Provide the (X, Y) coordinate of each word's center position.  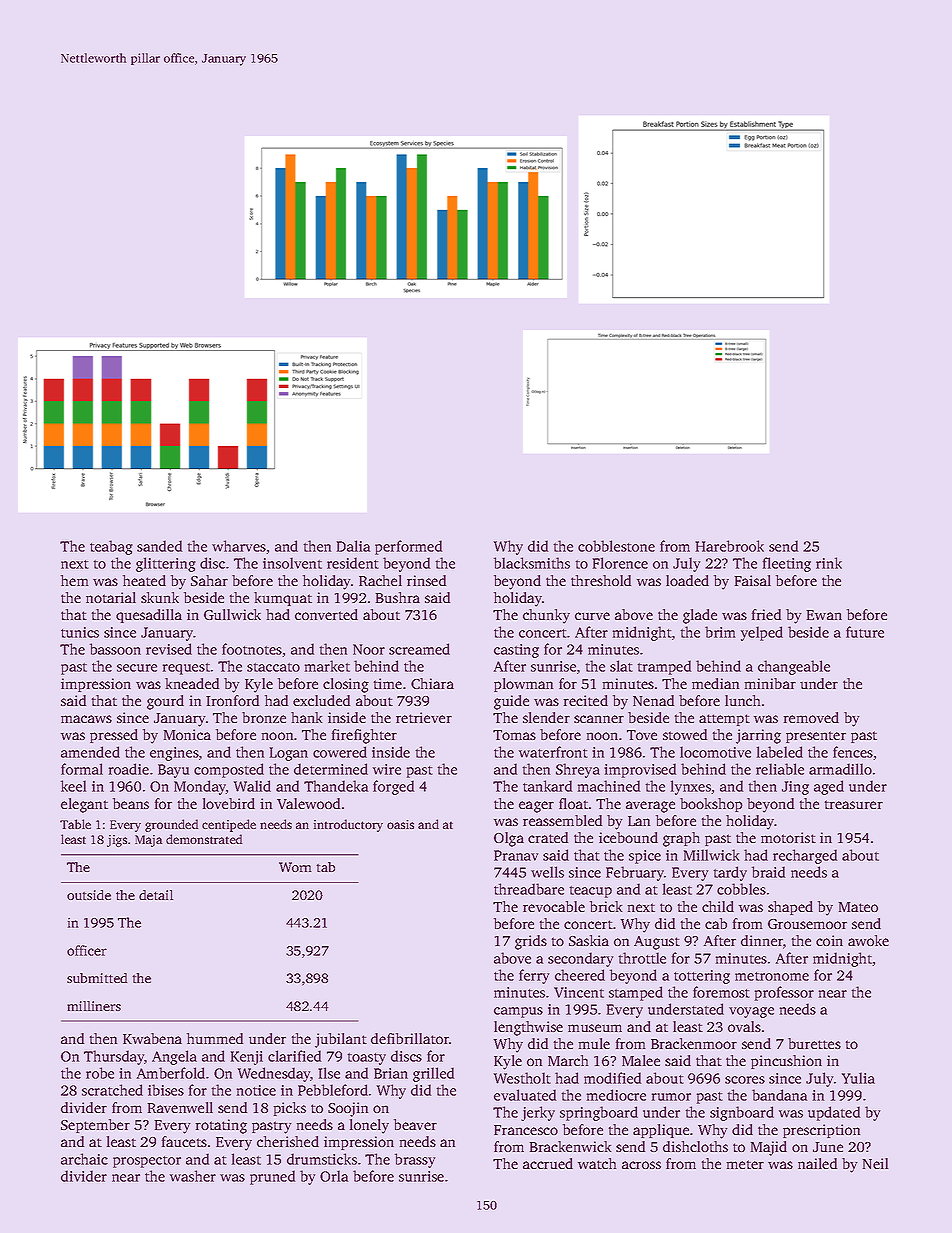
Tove (642, 735)
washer (193, 1176)
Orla (334, 1176)
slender (546, 717)
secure (137, 668)
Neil (875, 1163)
